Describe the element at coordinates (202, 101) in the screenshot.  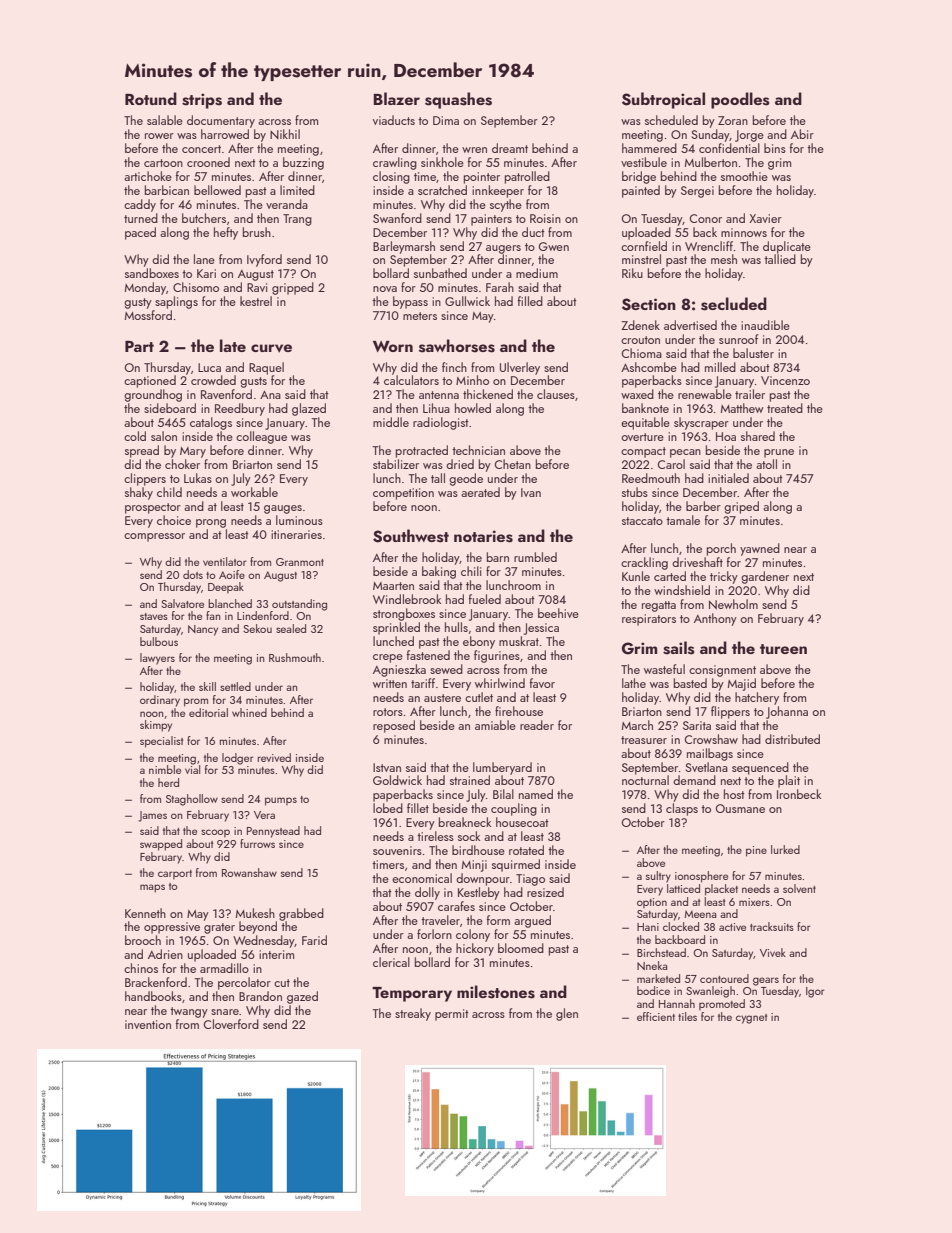
I see `strips` at that location.
